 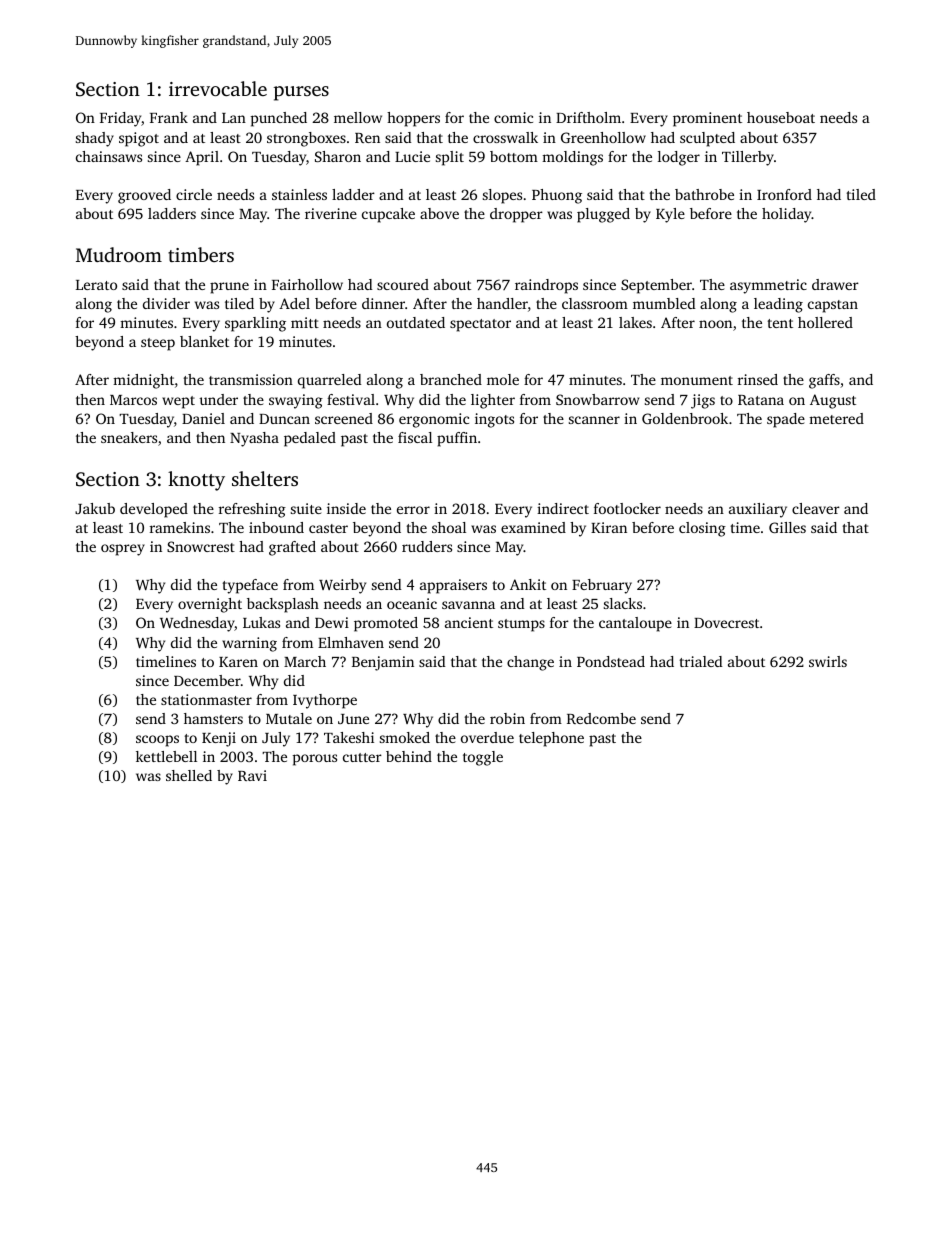 What do you see at coordinates (206, 699) in the screenshot?
I see `stationmaster` at bounding box center [206, 699].
